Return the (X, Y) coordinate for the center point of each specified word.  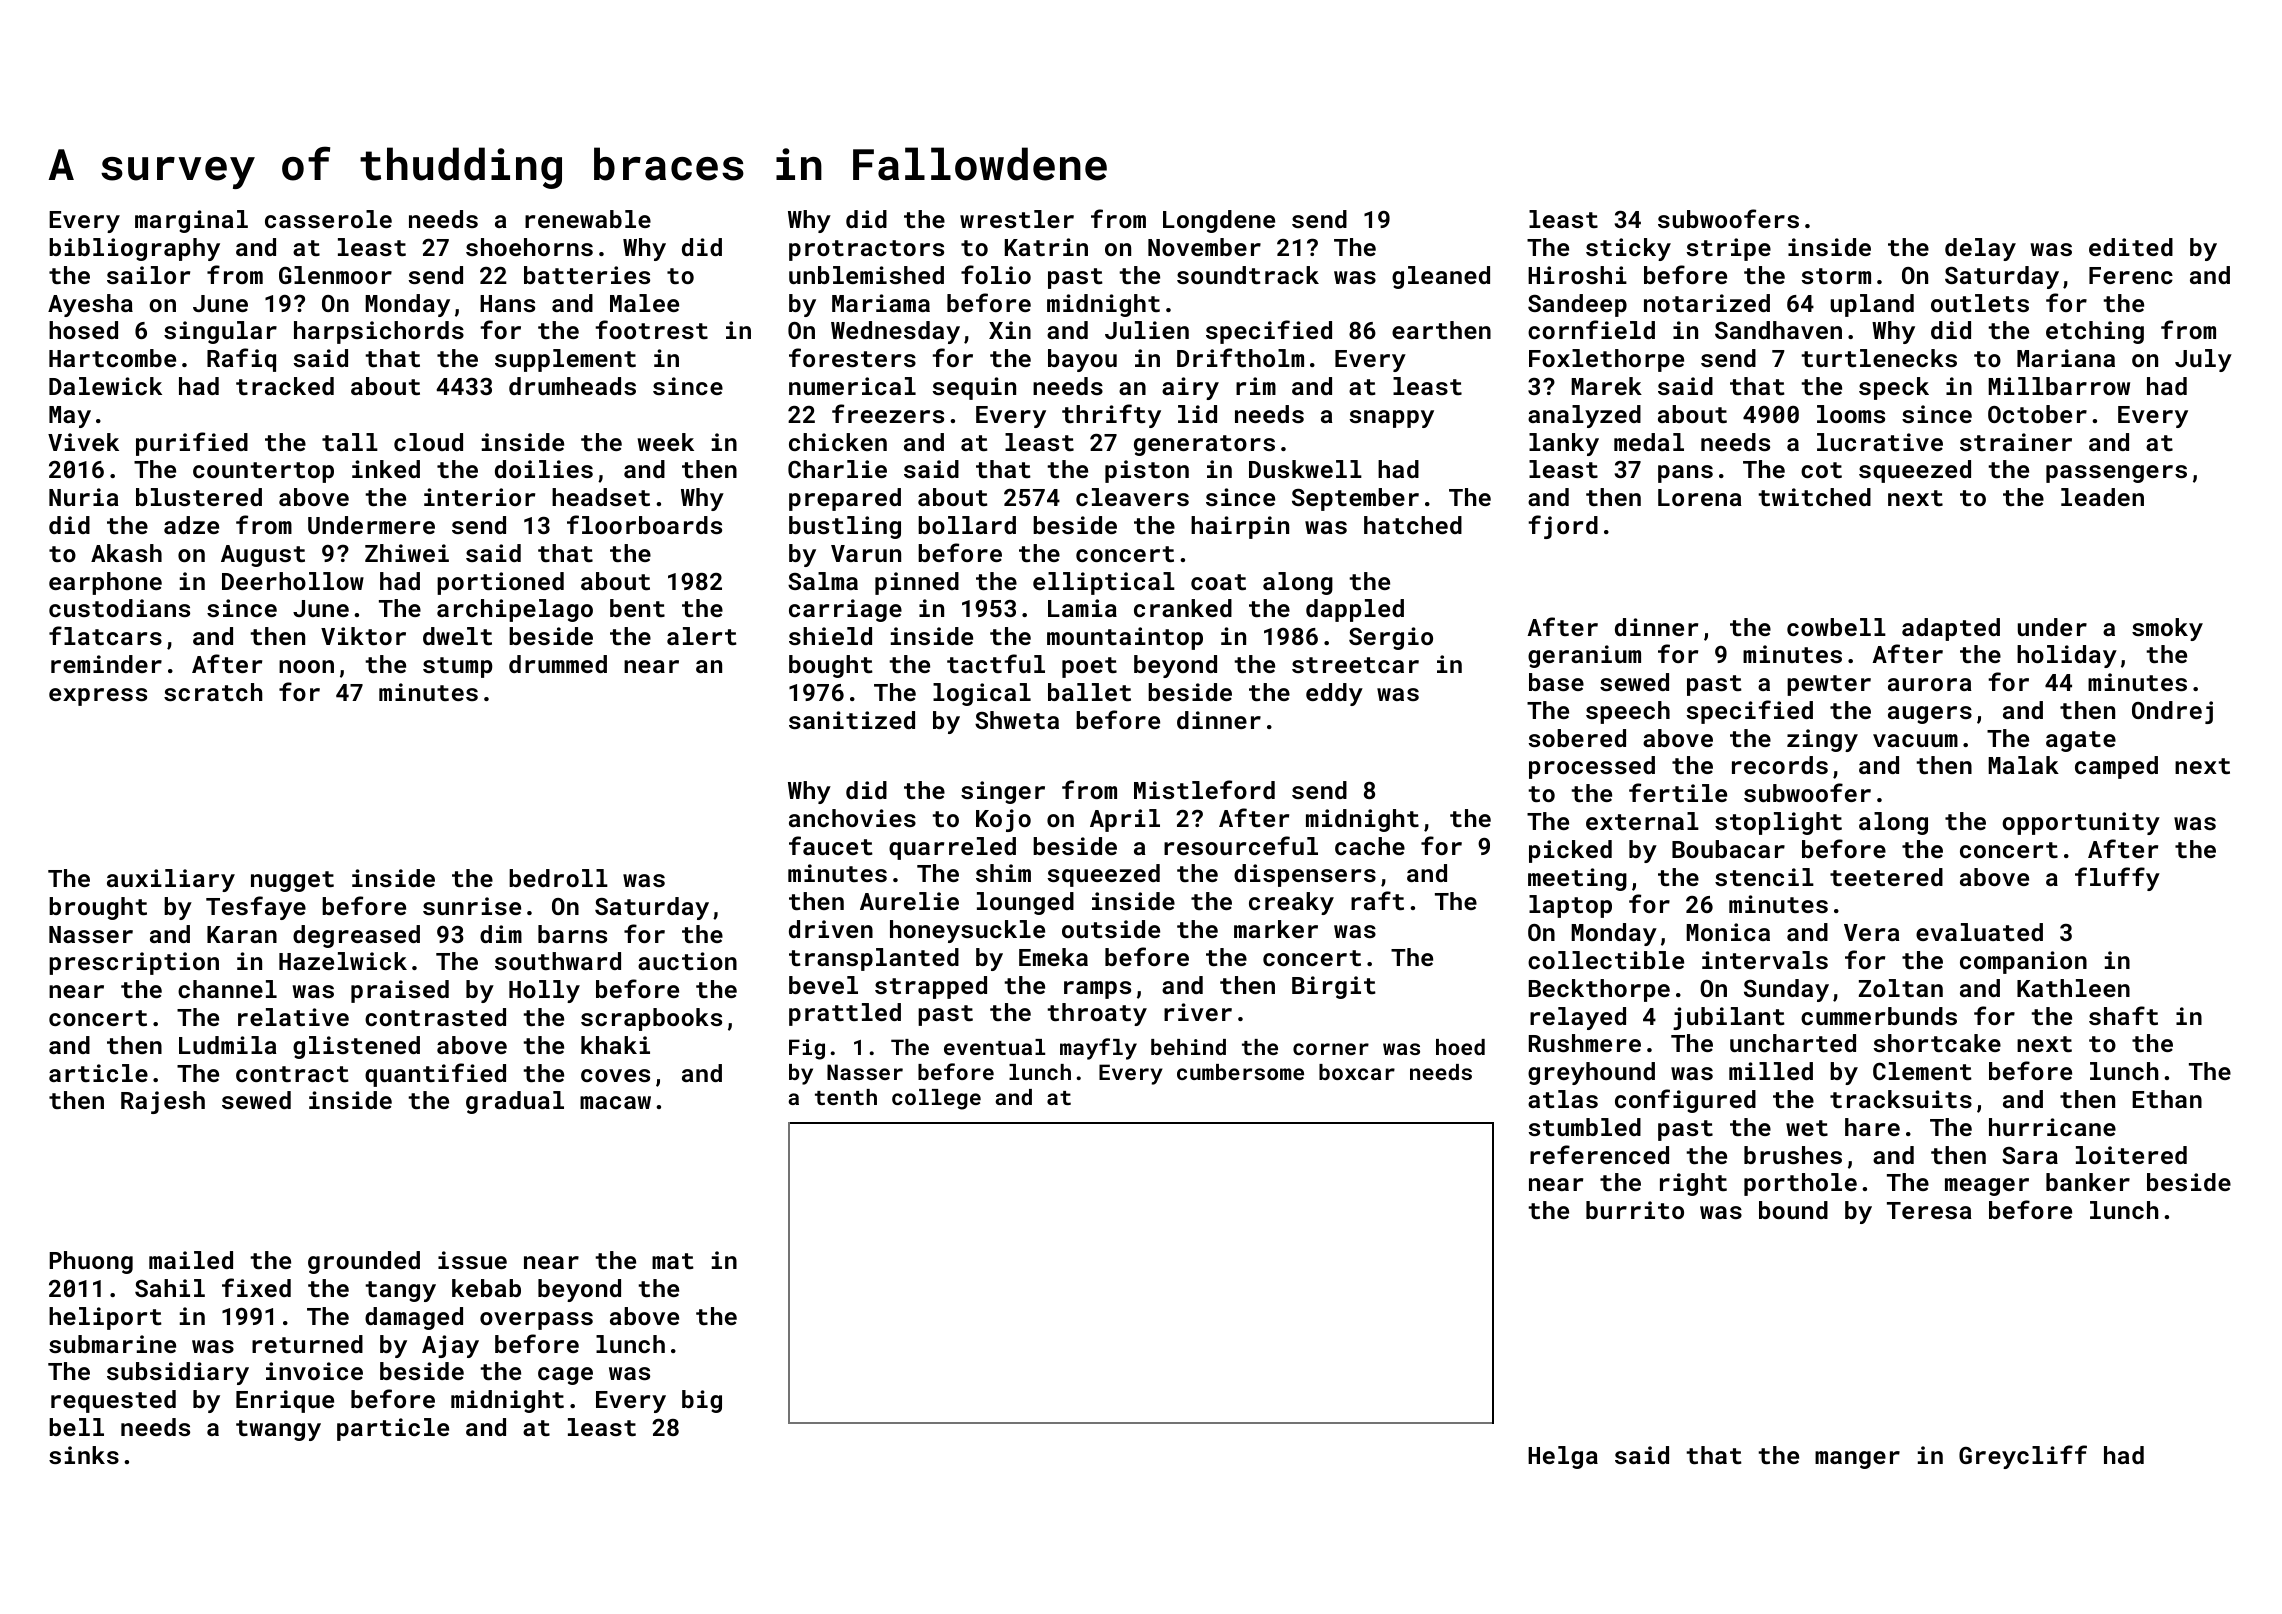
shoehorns (529, 247)
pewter (1829, 685)
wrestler (1017, 219)
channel (227, 989)
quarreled (952, 848)
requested (113, 1401)
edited (2131, 247)
